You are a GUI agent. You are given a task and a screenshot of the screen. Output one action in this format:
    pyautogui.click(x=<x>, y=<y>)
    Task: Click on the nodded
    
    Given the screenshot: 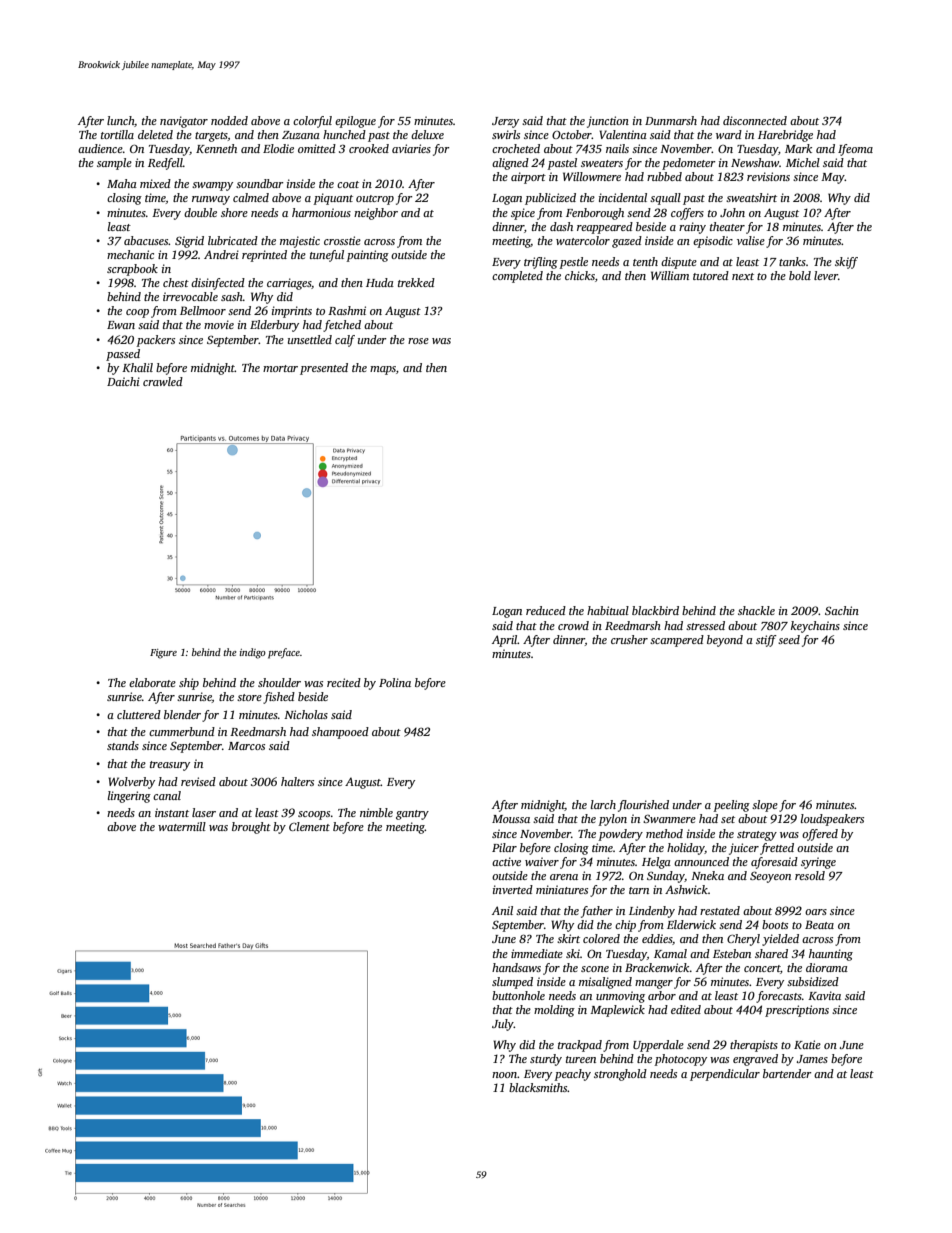 What is the action you would take?
    pyautogui.click(x=229, y=120)
